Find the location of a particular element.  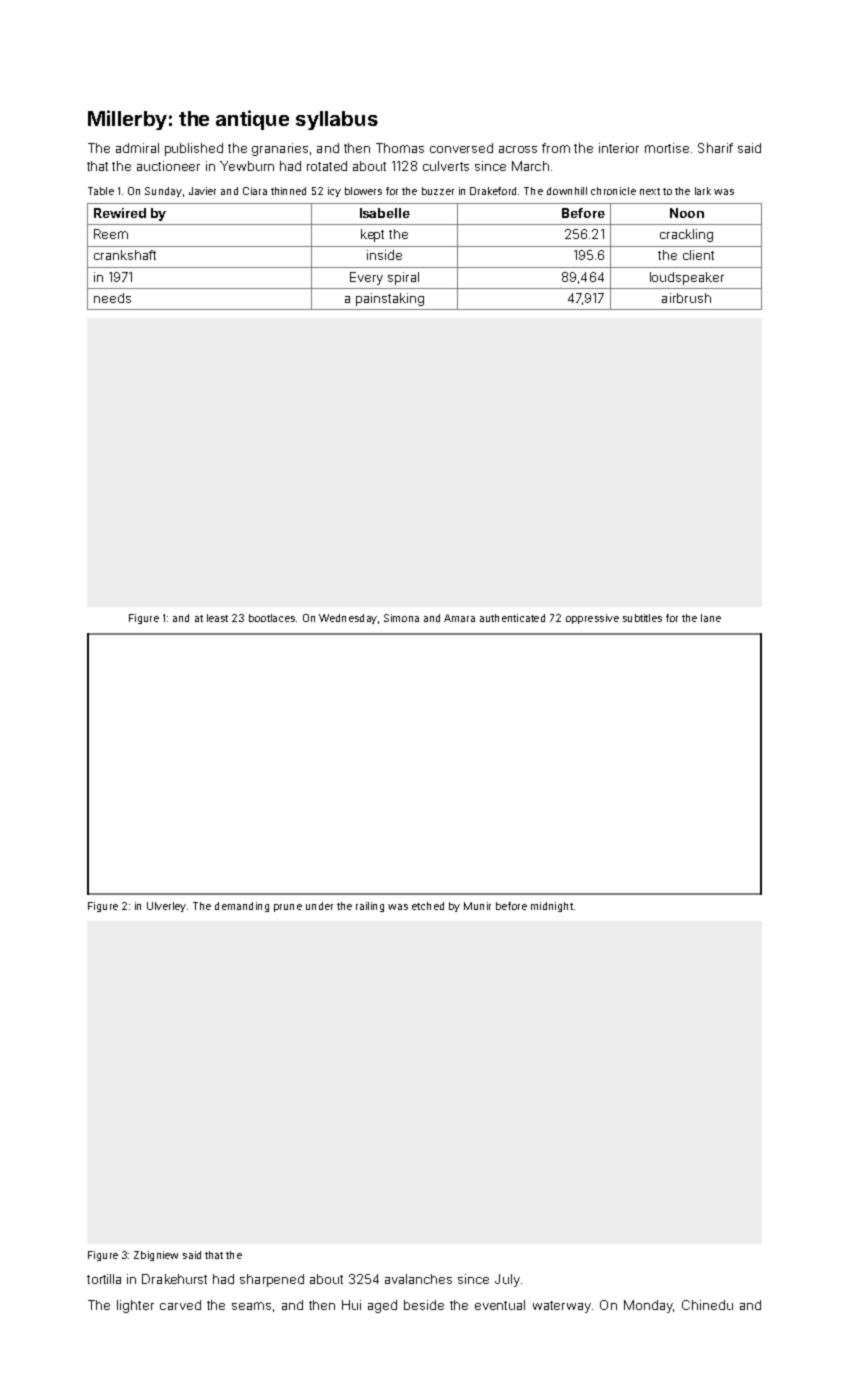

mortise is located at coordinates (667, 148).
